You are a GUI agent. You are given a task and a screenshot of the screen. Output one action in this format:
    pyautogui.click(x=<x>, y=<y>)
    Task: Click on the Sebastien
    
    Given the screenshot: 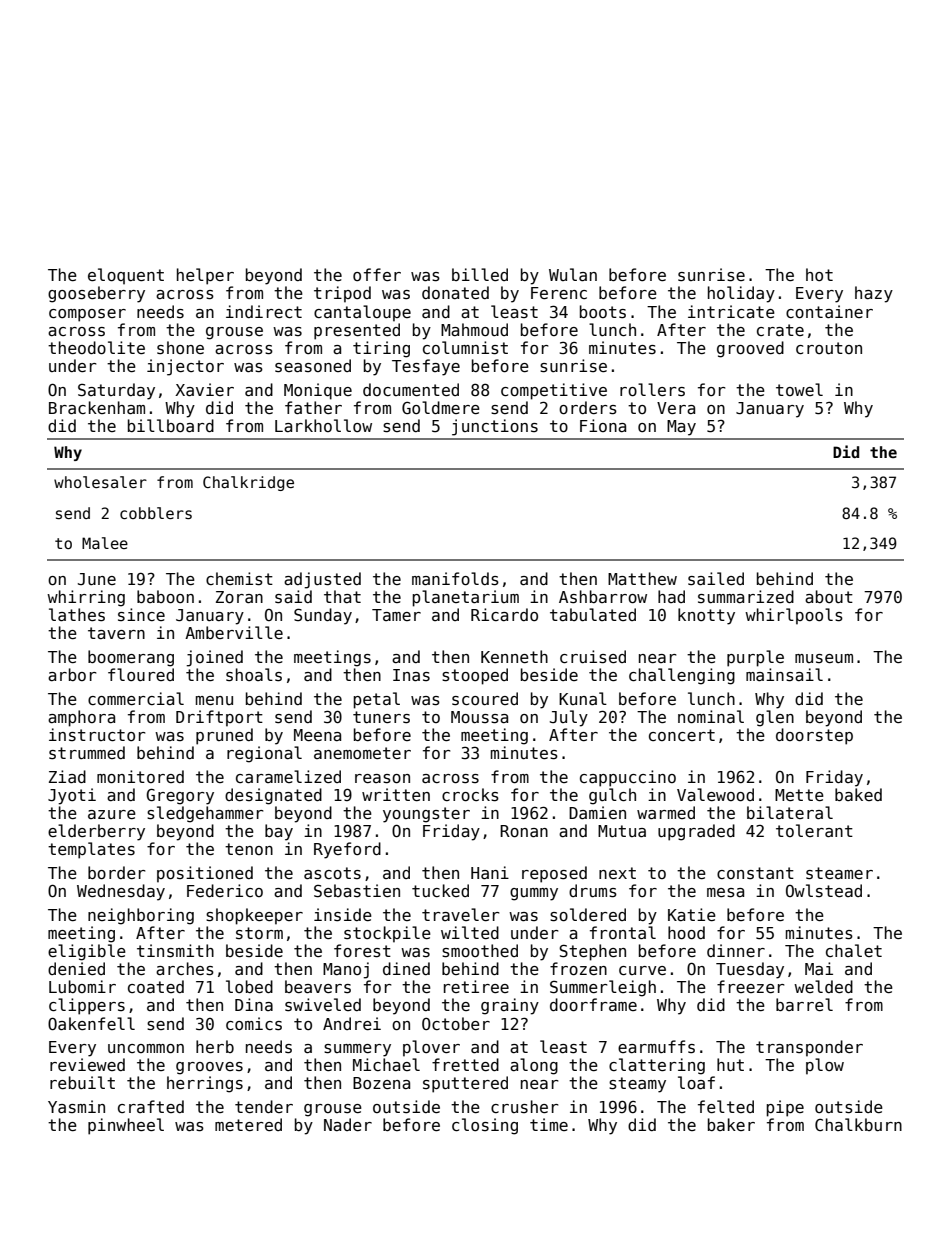 What is the action you would take?
    pyautogui.click(x=357, y=890)
